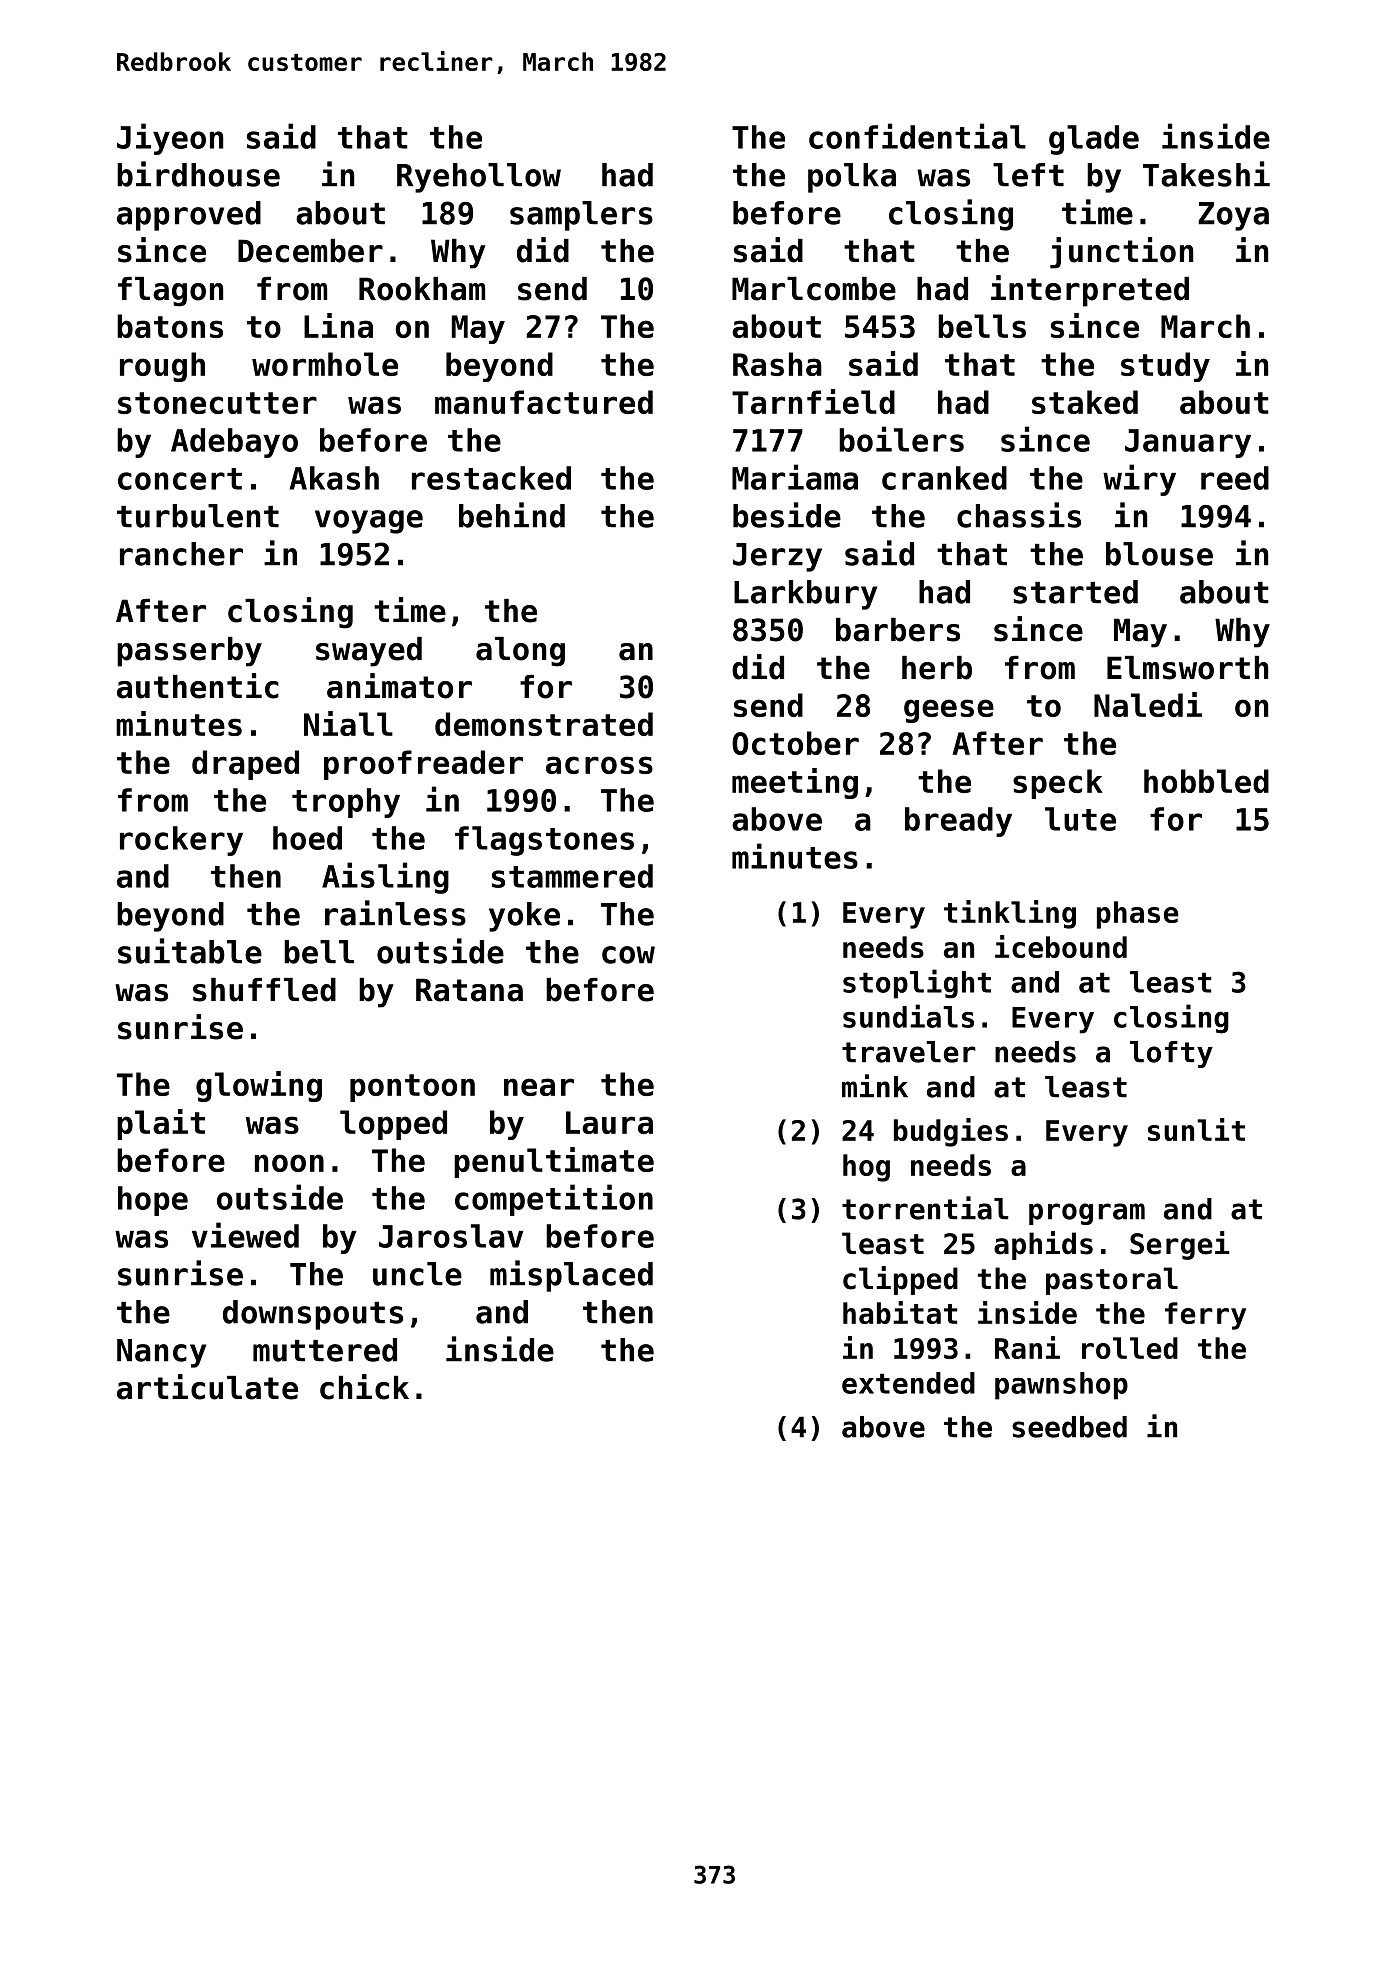 The height and width of the screenshot is (1969, 1386). Describe the element at coordinates (900, 1312) in the screenshot. I see `habitat` at that location.
